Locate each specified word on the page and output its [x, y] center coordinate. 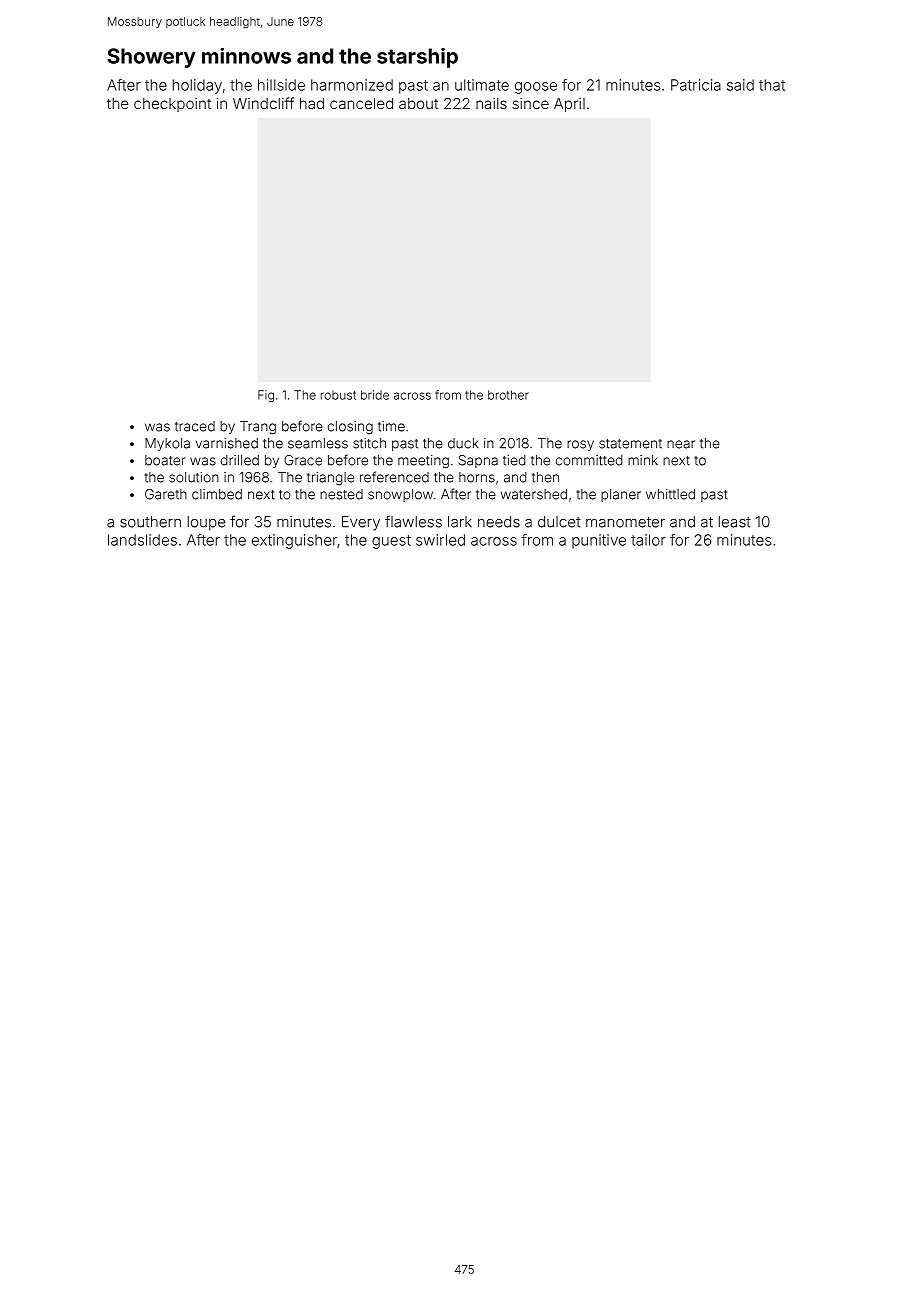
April [569, 105]
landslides [142, 540]
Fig [266, 396]
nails [491, 103]
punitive [599, 541]
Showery [151, 58]
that [772, 85]
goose [536, 88]
